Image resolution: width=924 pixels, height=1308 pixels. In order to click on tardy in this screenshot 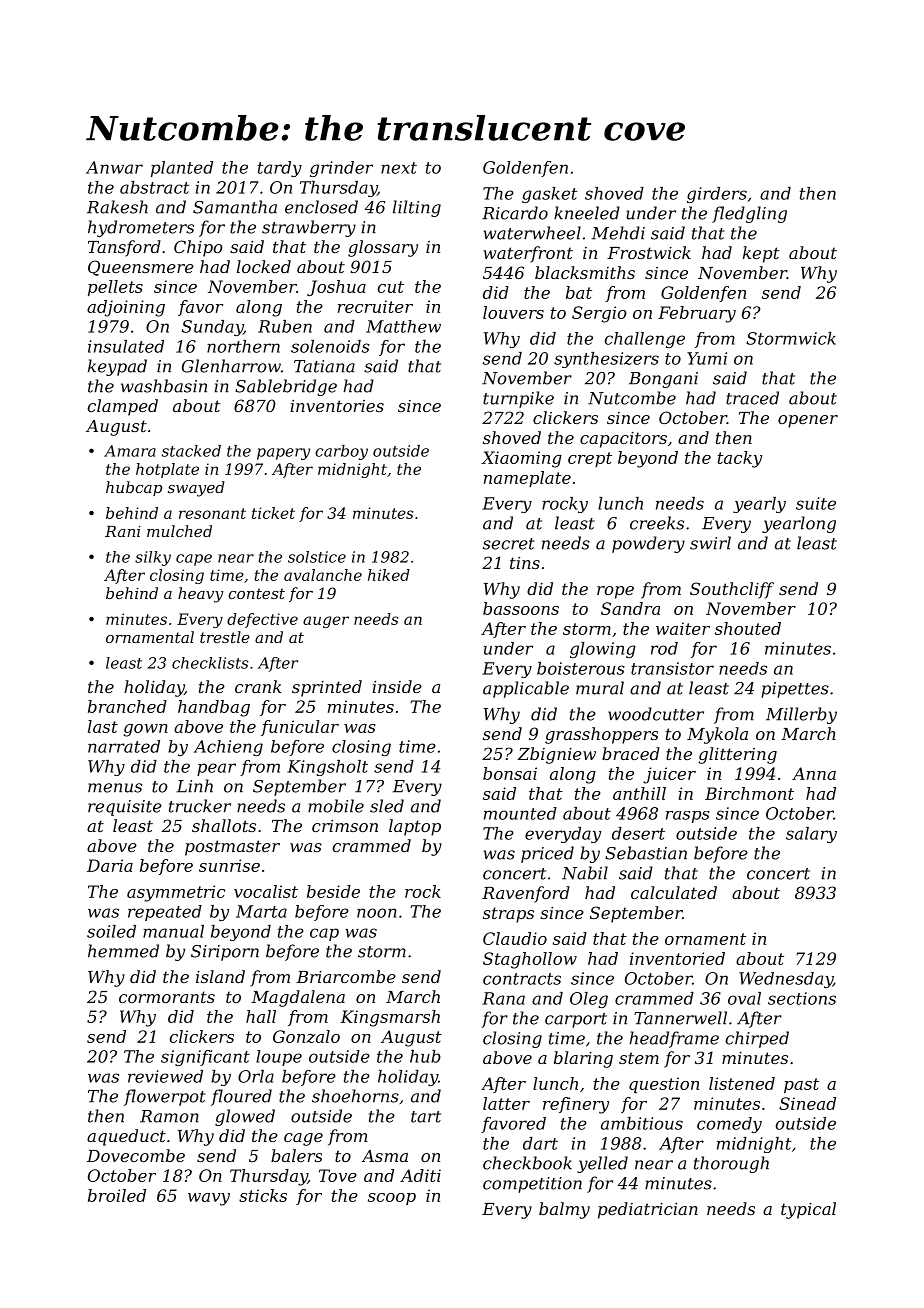, I will do `click(280, 169)`.
